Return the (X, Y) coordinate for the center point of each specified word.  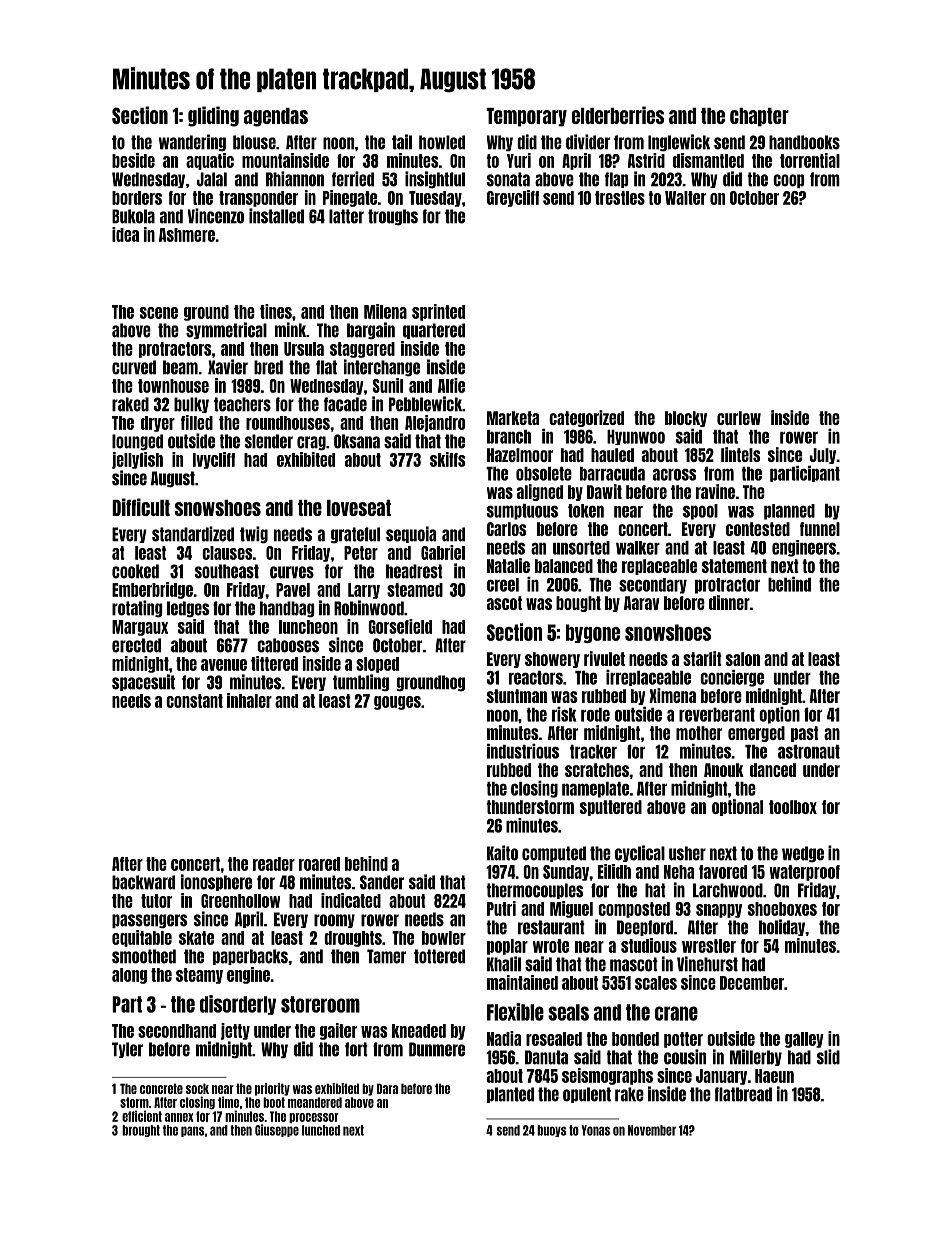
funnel (820, 529)
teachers (242, 404)
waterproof (804, 873)
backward (143, 882)
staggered (362, 350)
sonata (508, 179)
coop (789, 181)
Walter (685, 198)
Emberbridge (152, 590)
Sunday (566, 873)
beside (133, 160)
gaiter (338, 1031)
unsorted (581, 548)
